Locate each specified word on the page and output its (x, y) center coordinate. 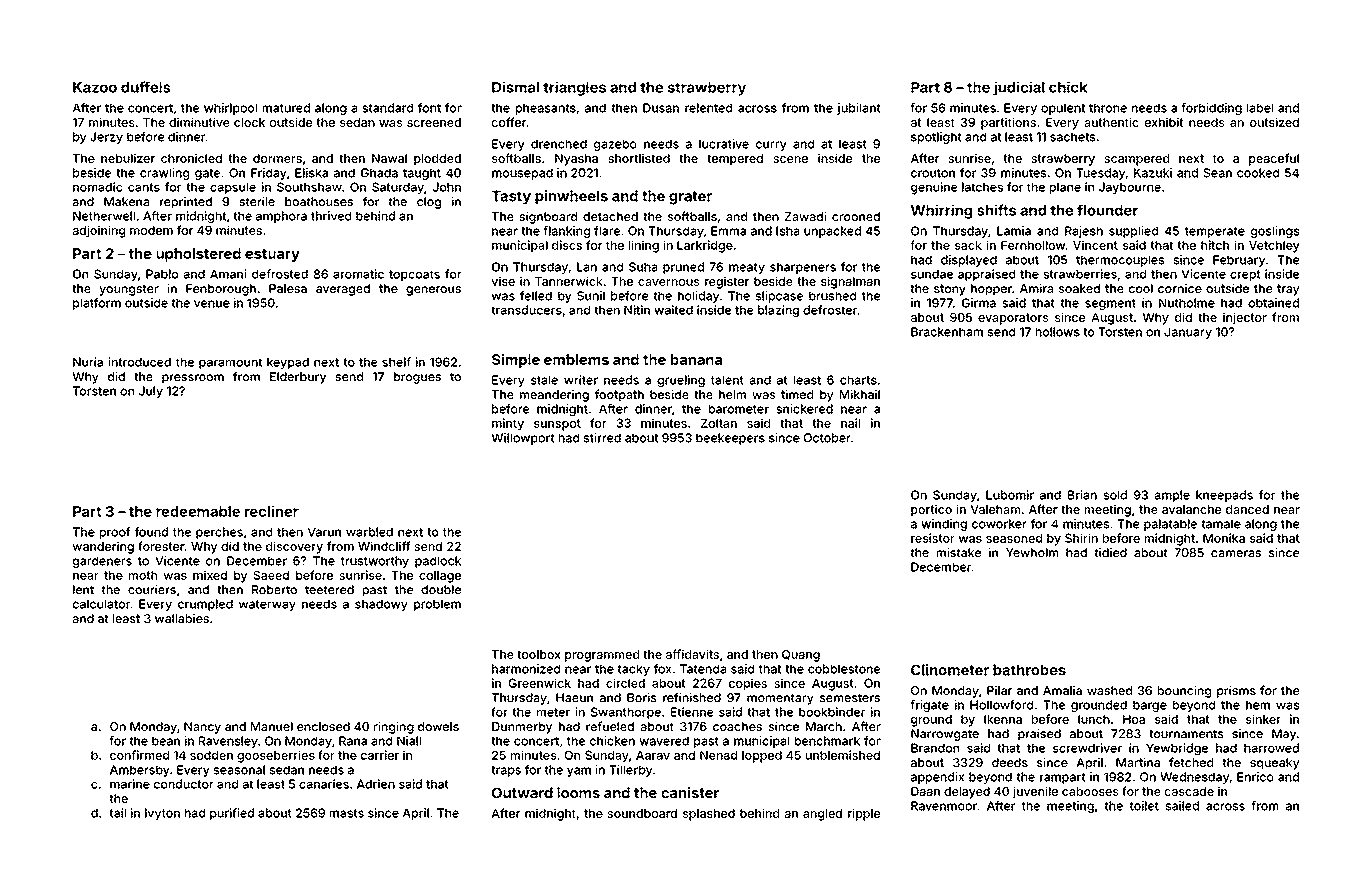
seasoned (1014, 538)
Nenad (718, 755)
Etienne (692, 712)
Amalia (1062, 690)
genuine (934, 188)
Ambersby (140, 771)
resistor (933, 538)
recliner (272, 511)
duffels (146, 87)
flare (607, 231)
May (1284, 735)
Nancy (202, 728)
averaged (343, 290)
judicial (1019, 88)
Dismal (515, 87)
